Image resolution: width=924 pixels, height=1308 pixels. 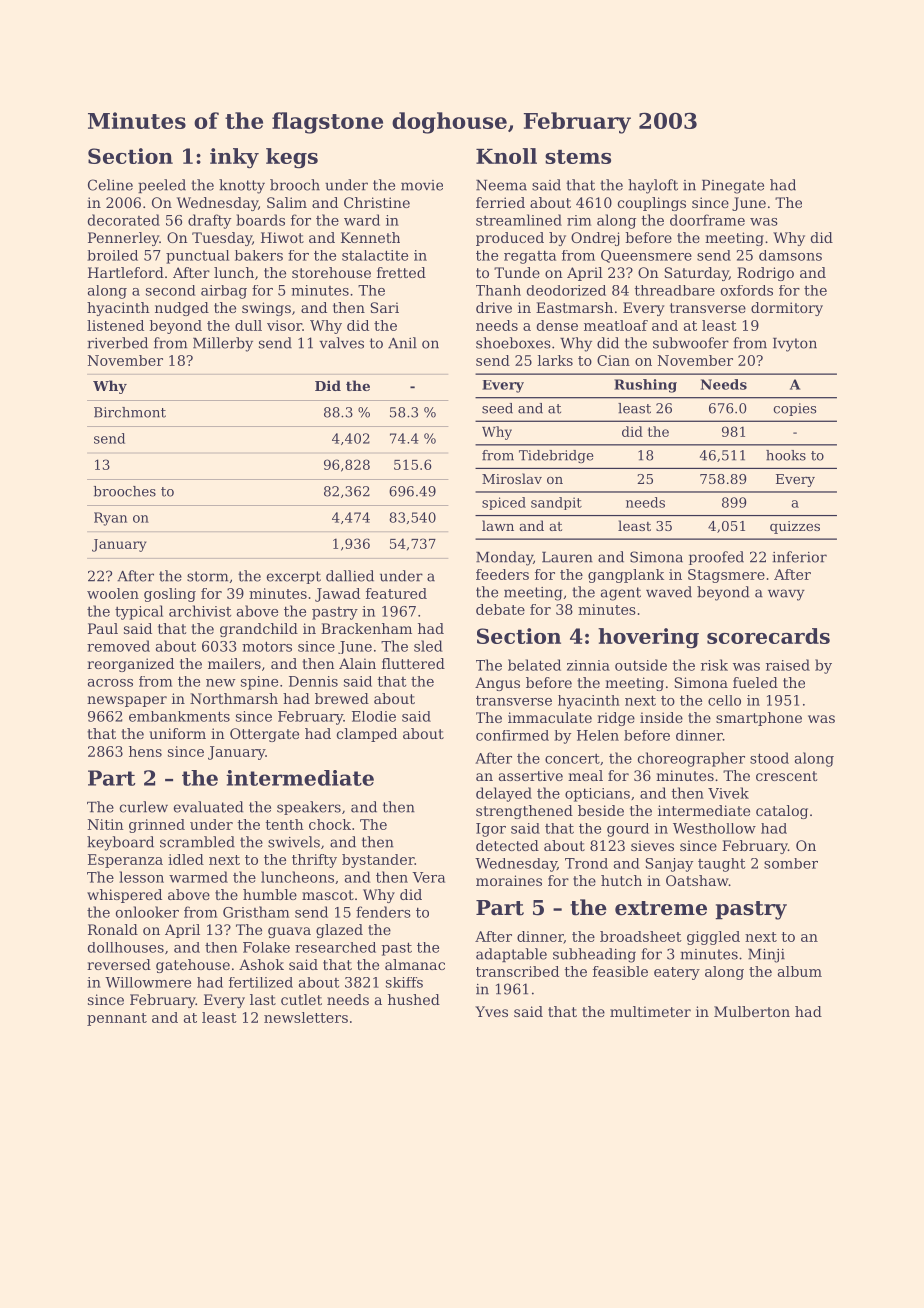 I want to click on seed, so click(x=497, y=408).
